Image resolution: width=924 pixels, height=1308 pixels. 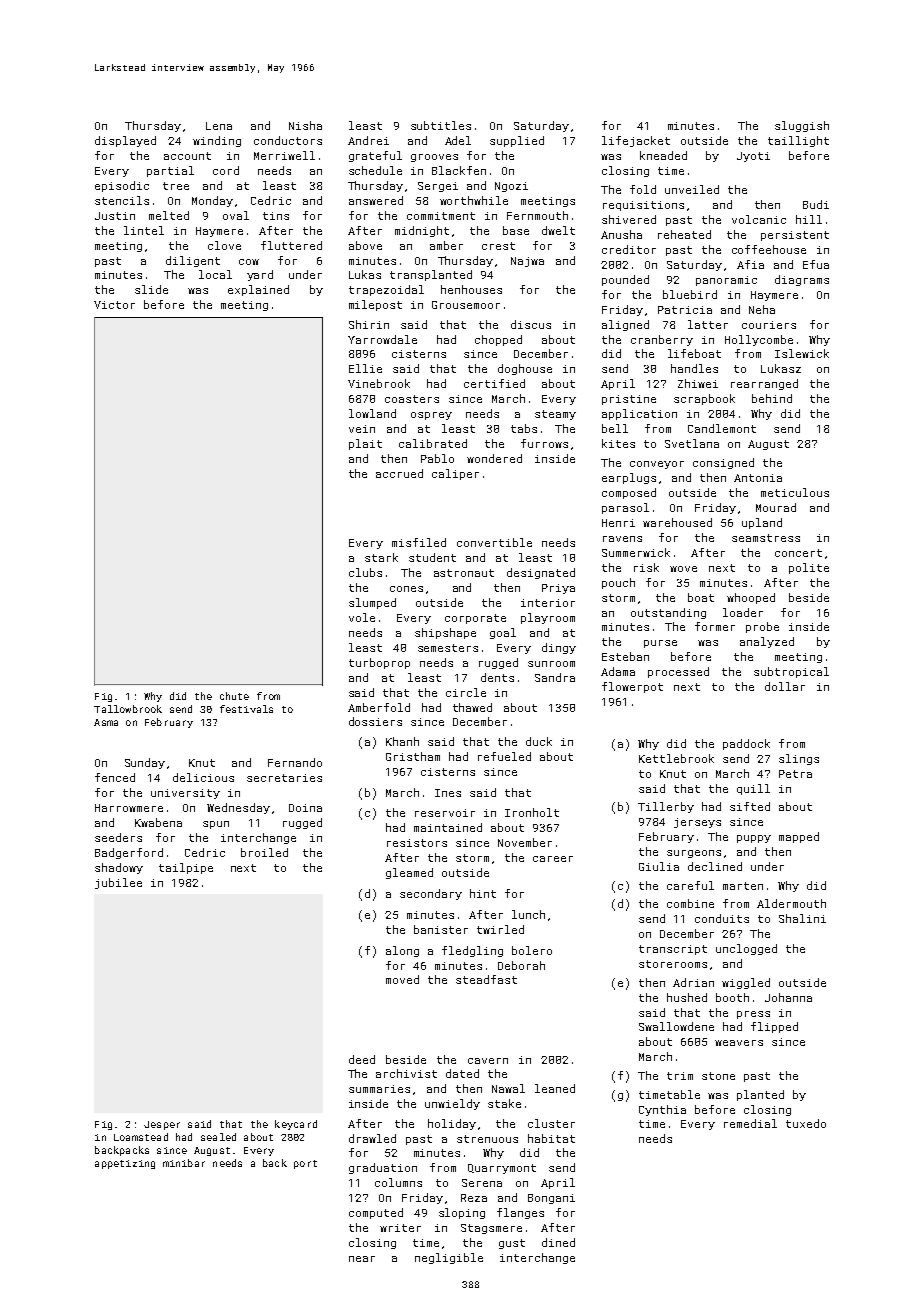 What do you see at coordinates (459, 170) in the image?
I see `Blackfen` at bounding box center [459, 170].
